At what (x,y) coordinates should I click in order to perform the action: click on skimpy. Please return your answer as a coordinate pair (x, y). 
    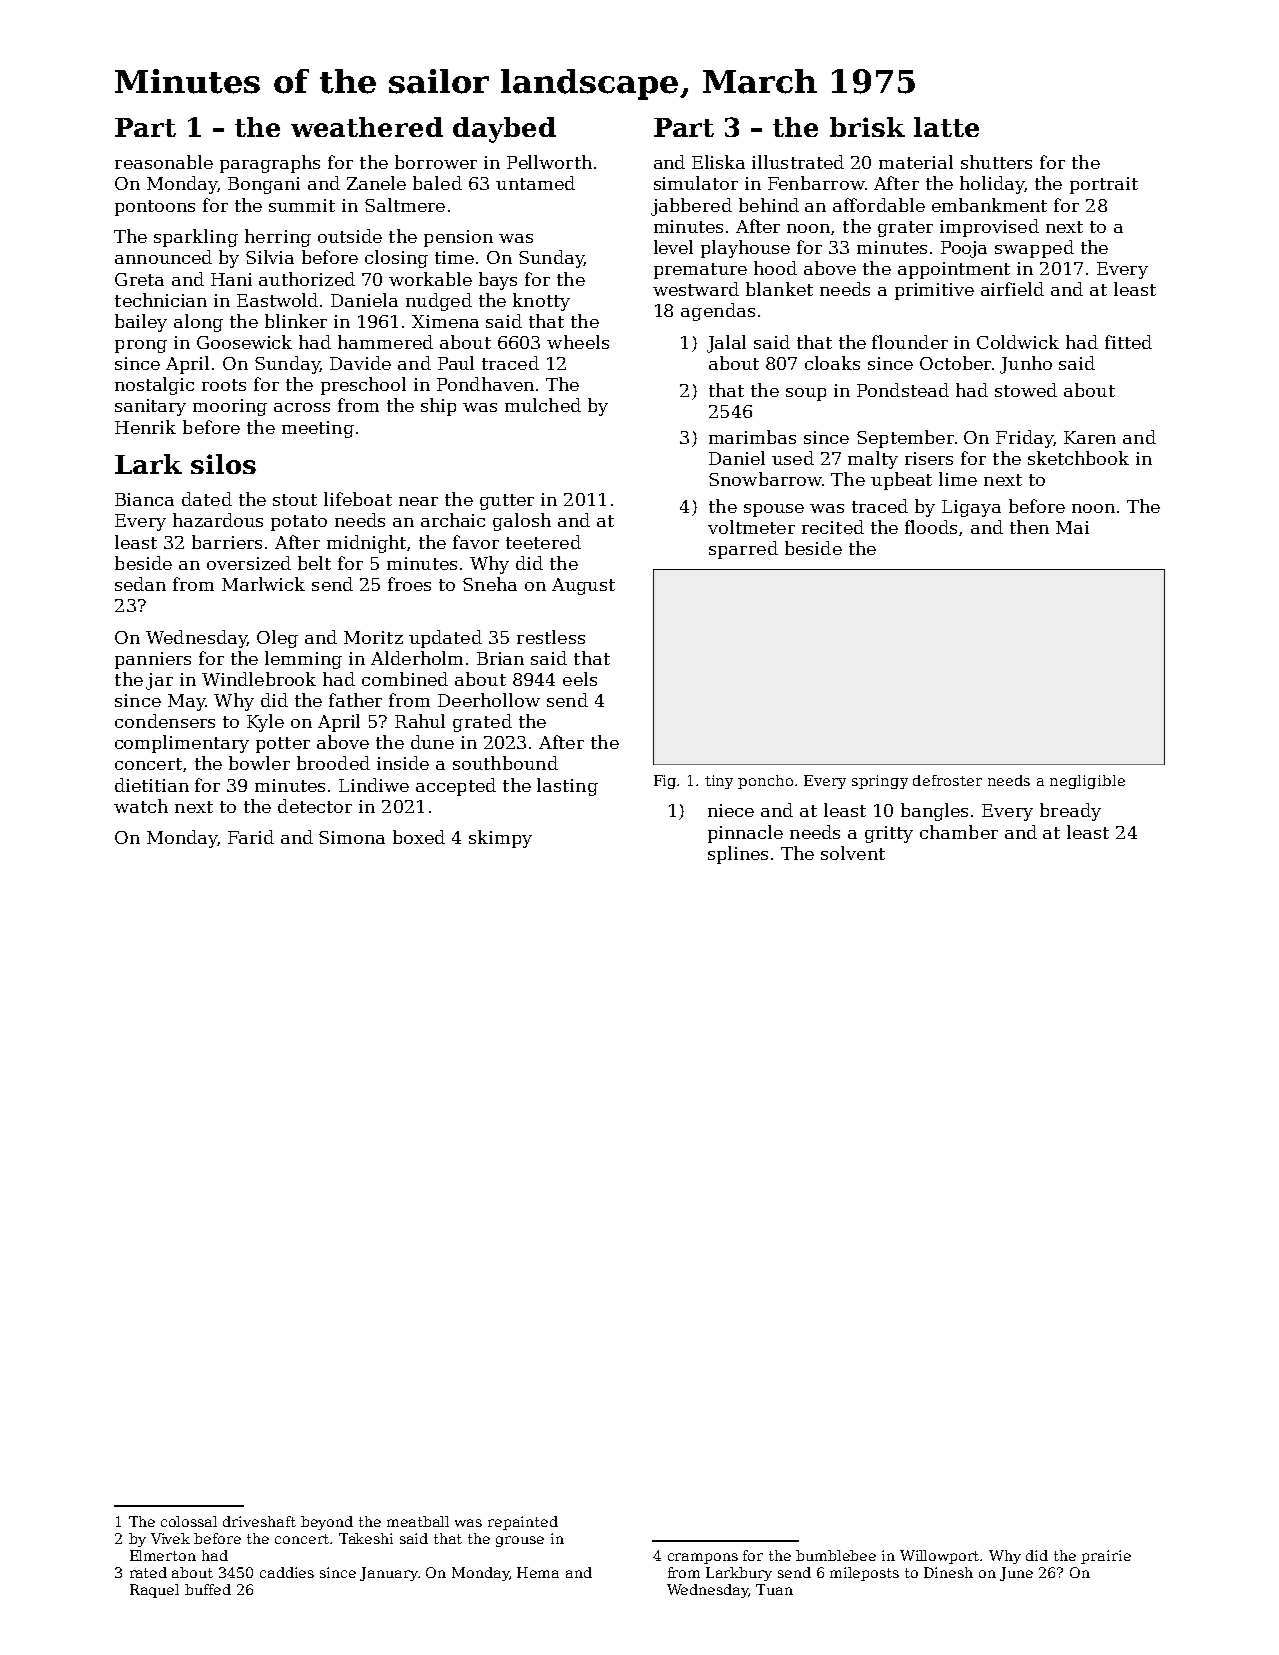
    Looking at the image, I should click on (500, 839).
